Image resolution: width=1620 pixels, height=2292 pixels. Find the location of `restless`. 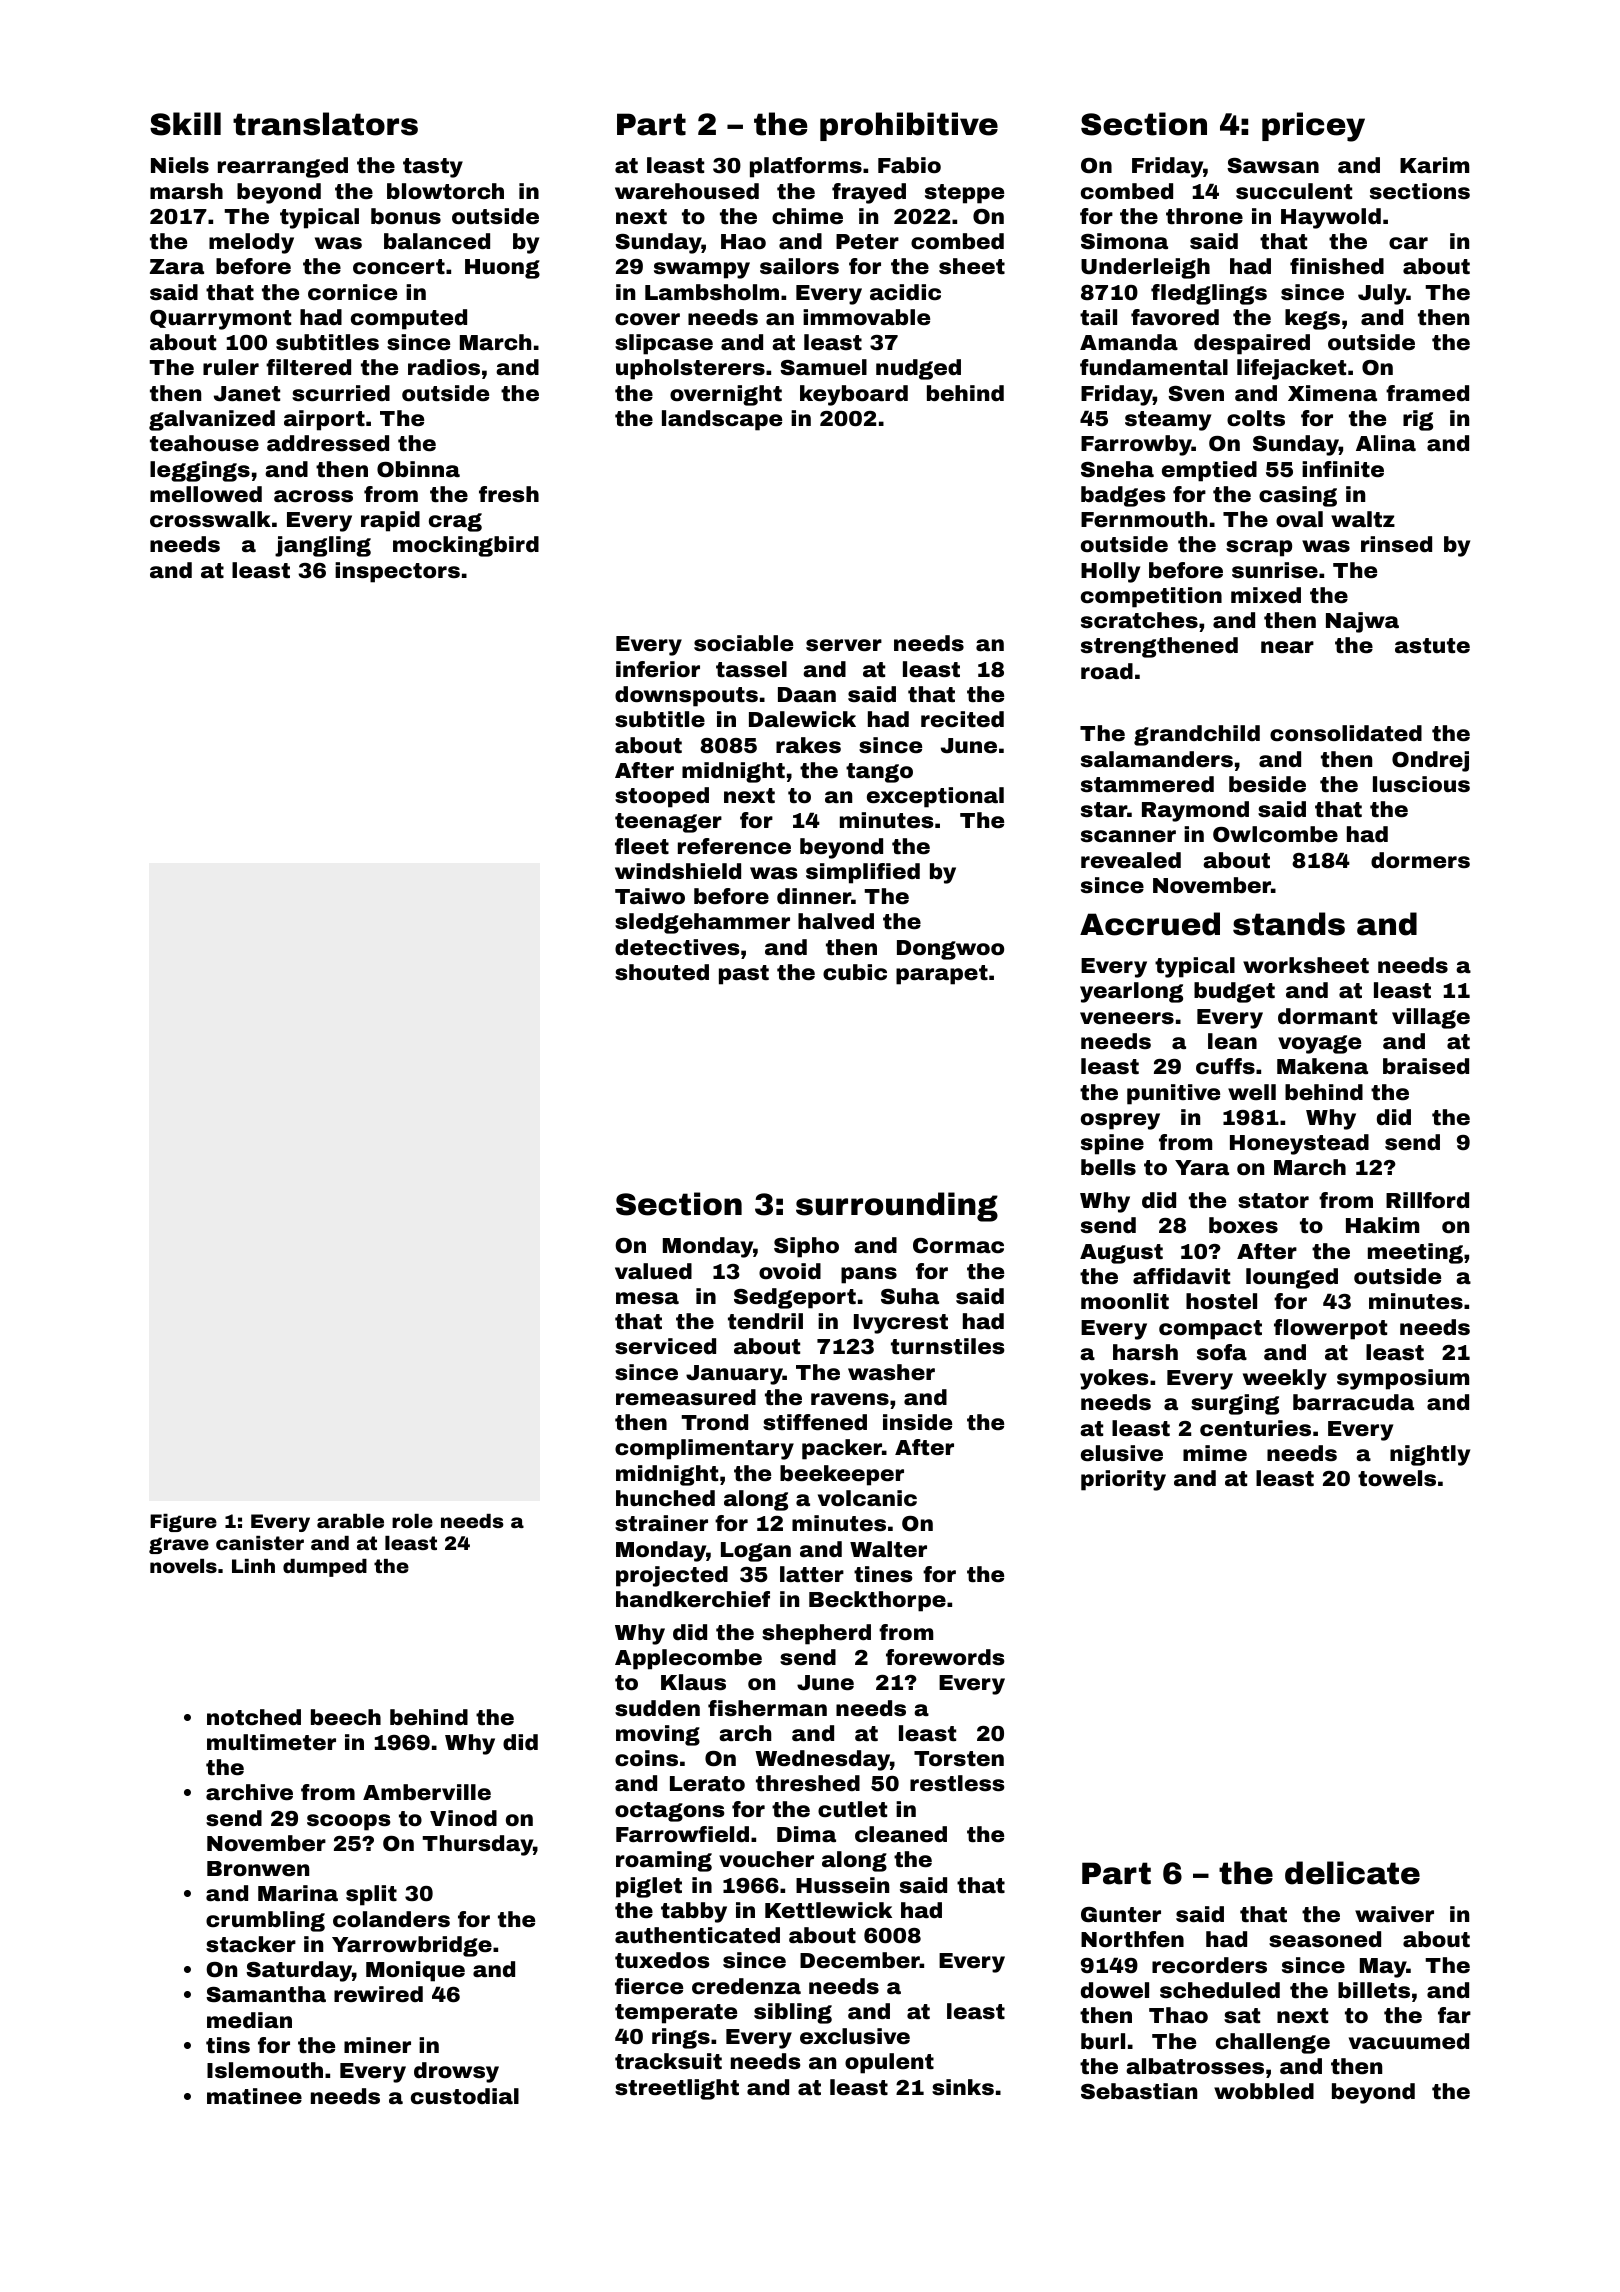

restless is located at coordinates (957, 1783).
